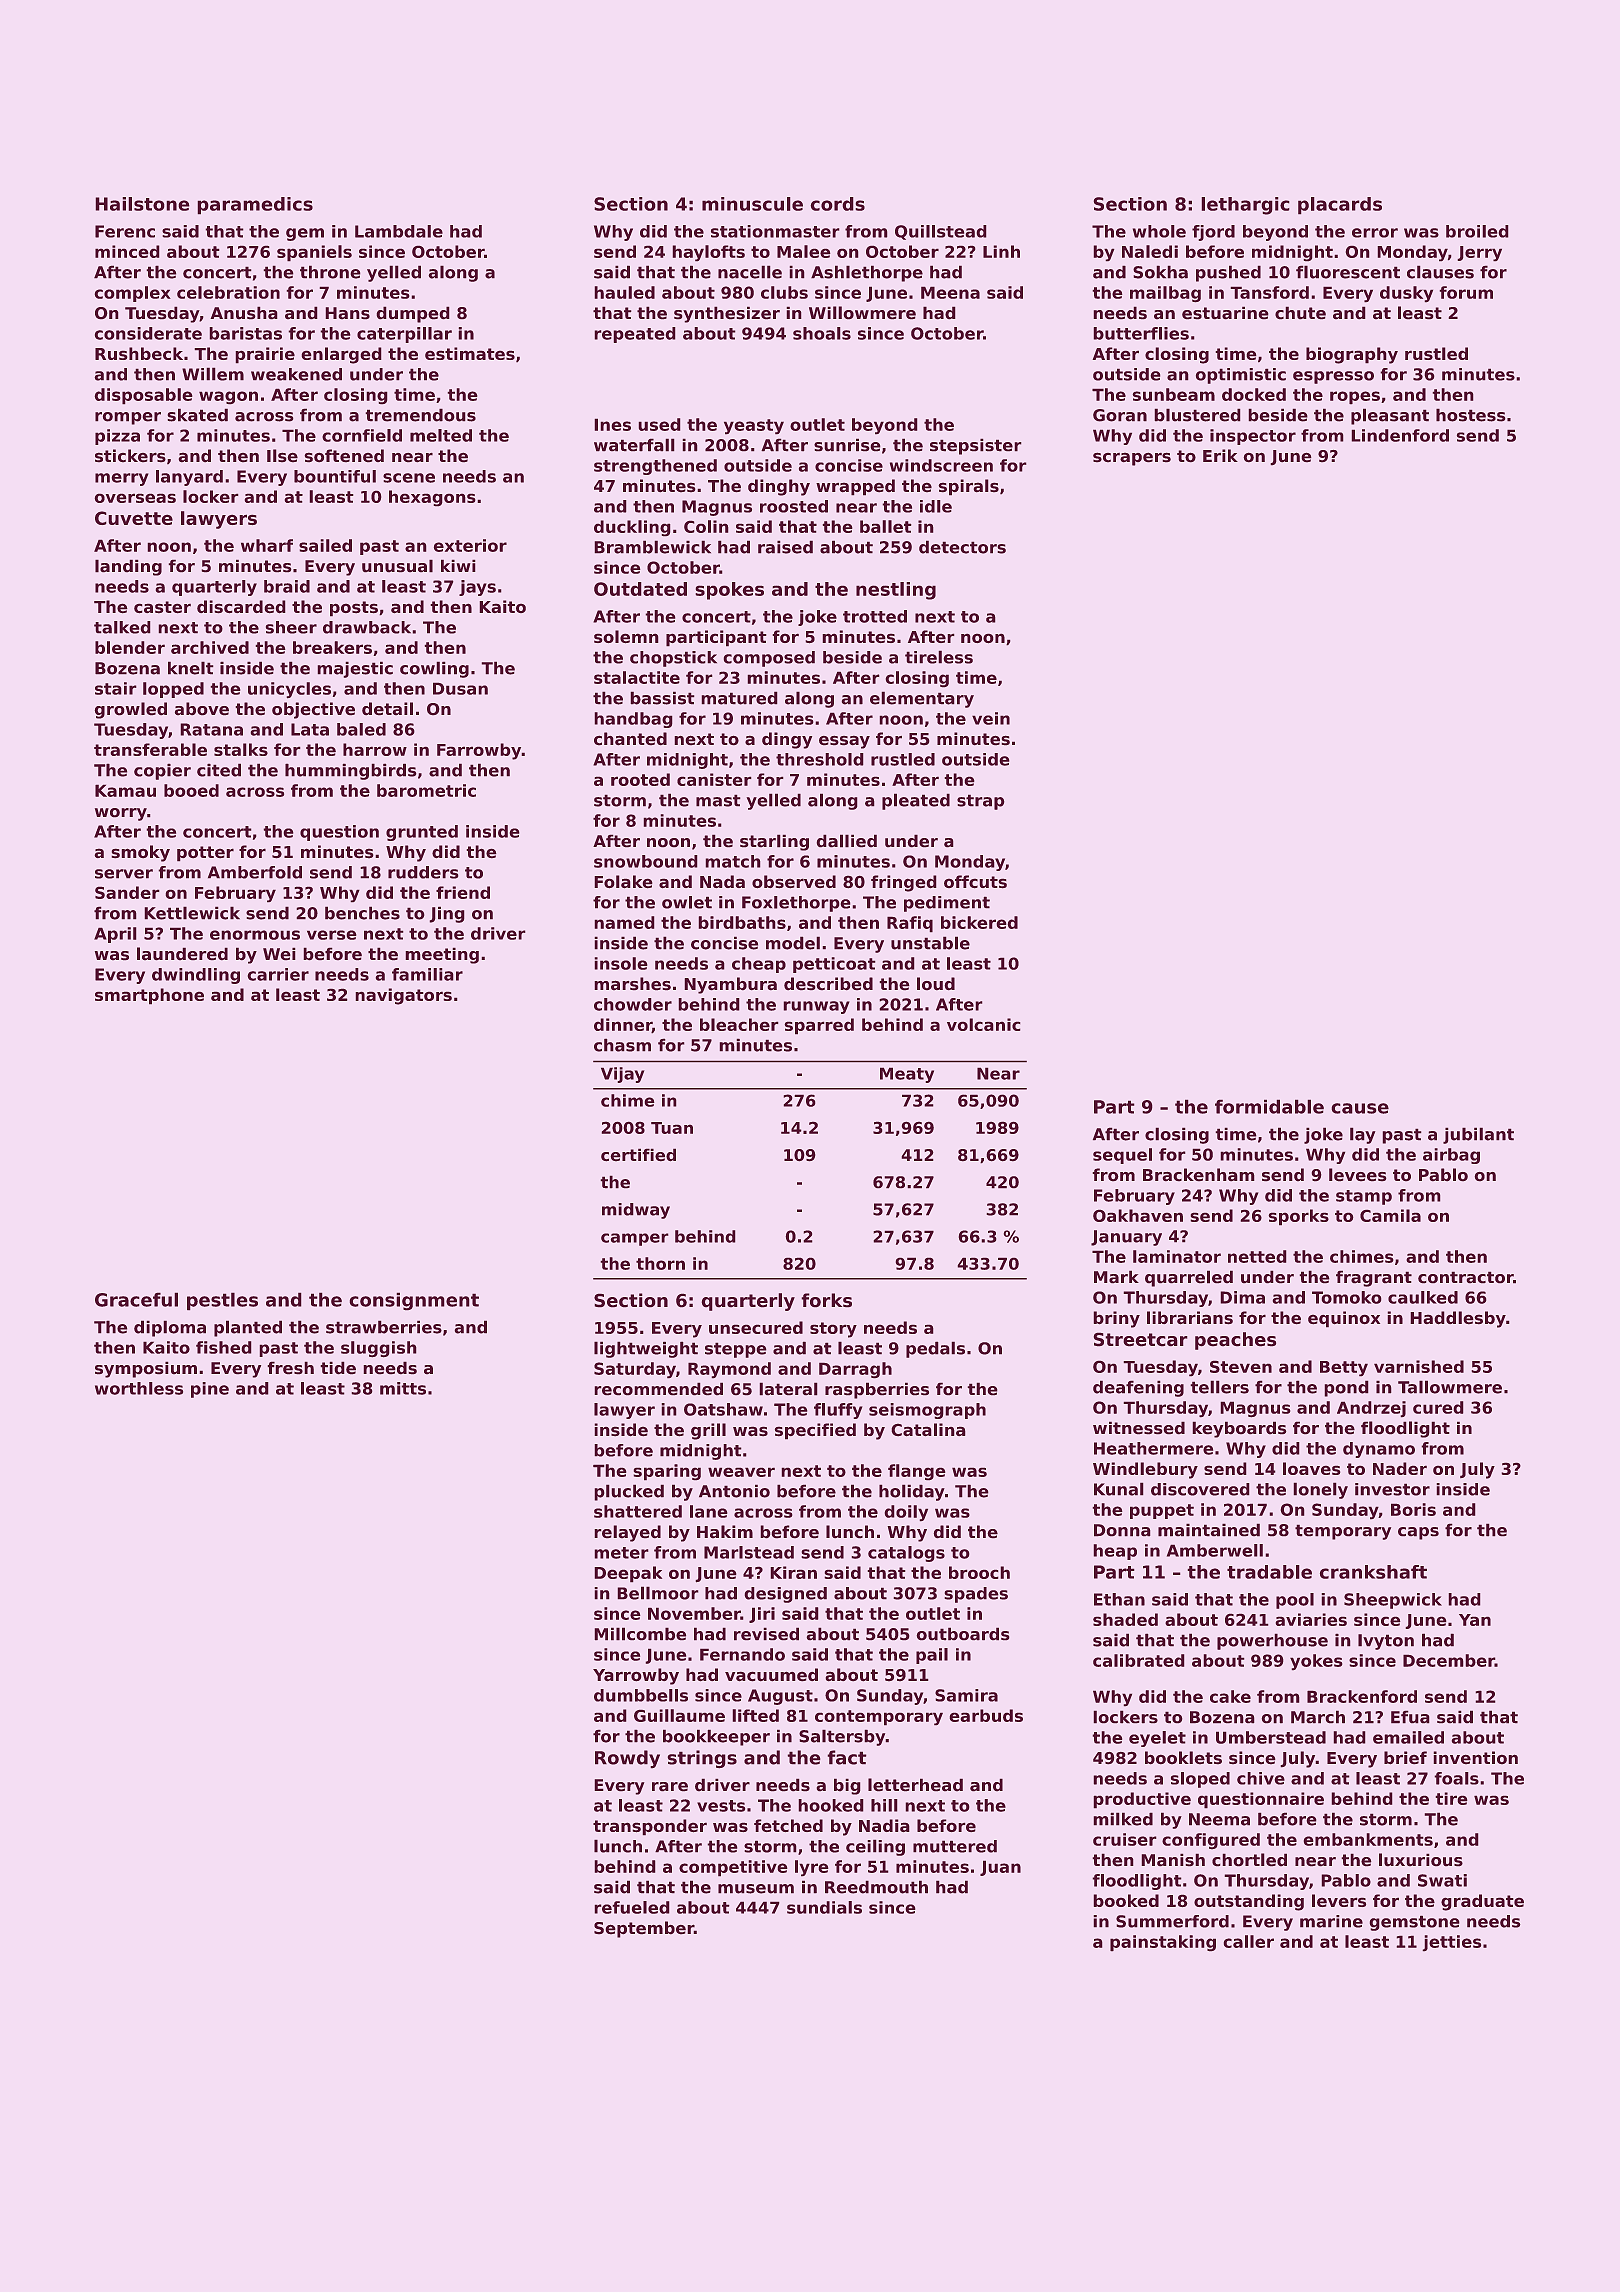 This page has height=2292, width=1620. I want to click on insole, so click(621, 963).
